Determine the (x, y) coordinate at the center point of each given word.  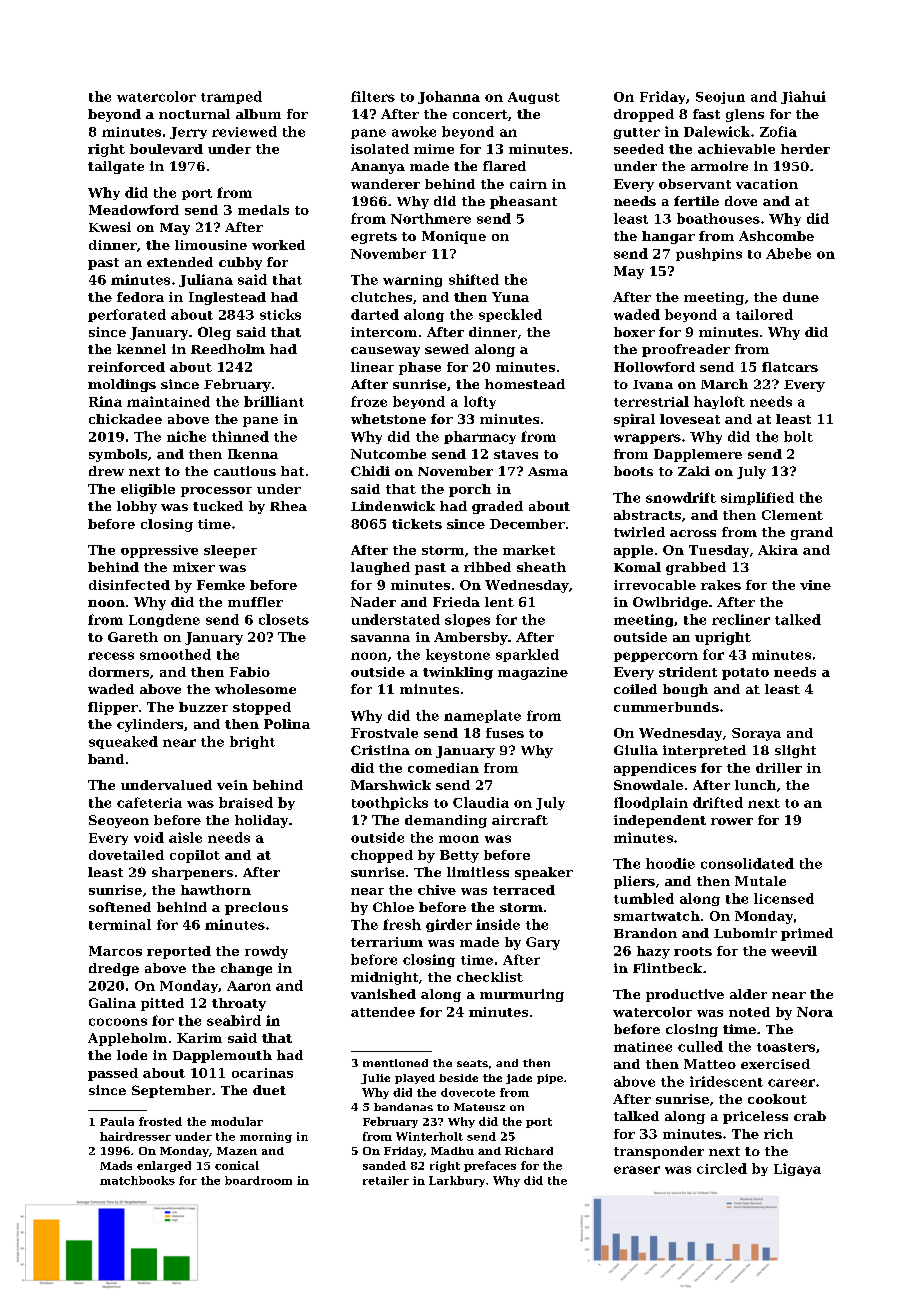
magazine (533, 673)
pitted (162, 1004)
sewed (447, 349)
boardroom (258, 1180)
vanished (383, 994)
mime (434, 149)
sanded (384, 1165)
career (791, 1083)
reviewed (244, 131)
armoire (719, 166)
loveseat (690, 419)
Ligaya (797, 1169)
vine (815, 585)
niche (186, 436)
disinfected (129, 585)
